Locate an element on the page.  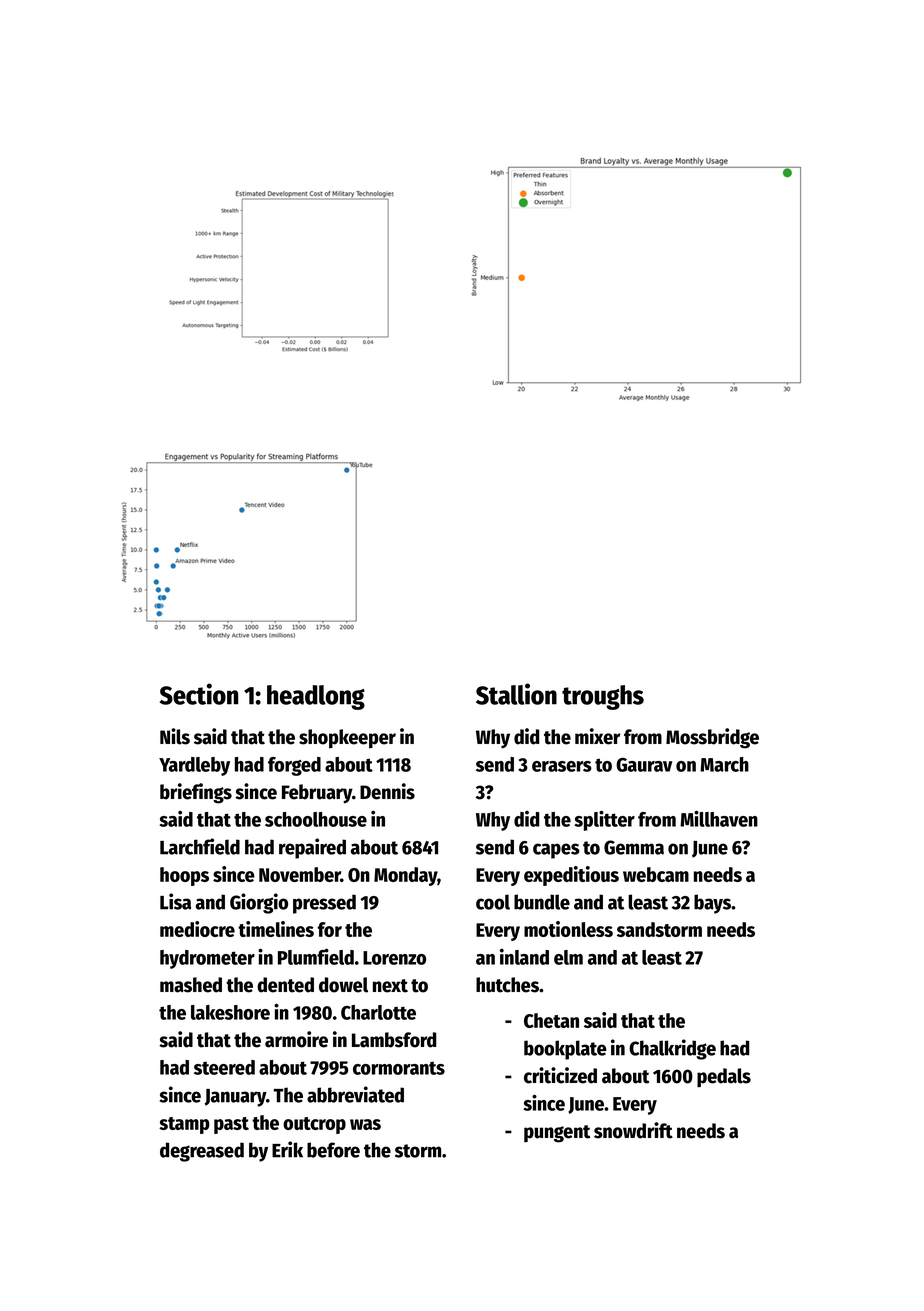
Section is located at coordinates (199, 694).
